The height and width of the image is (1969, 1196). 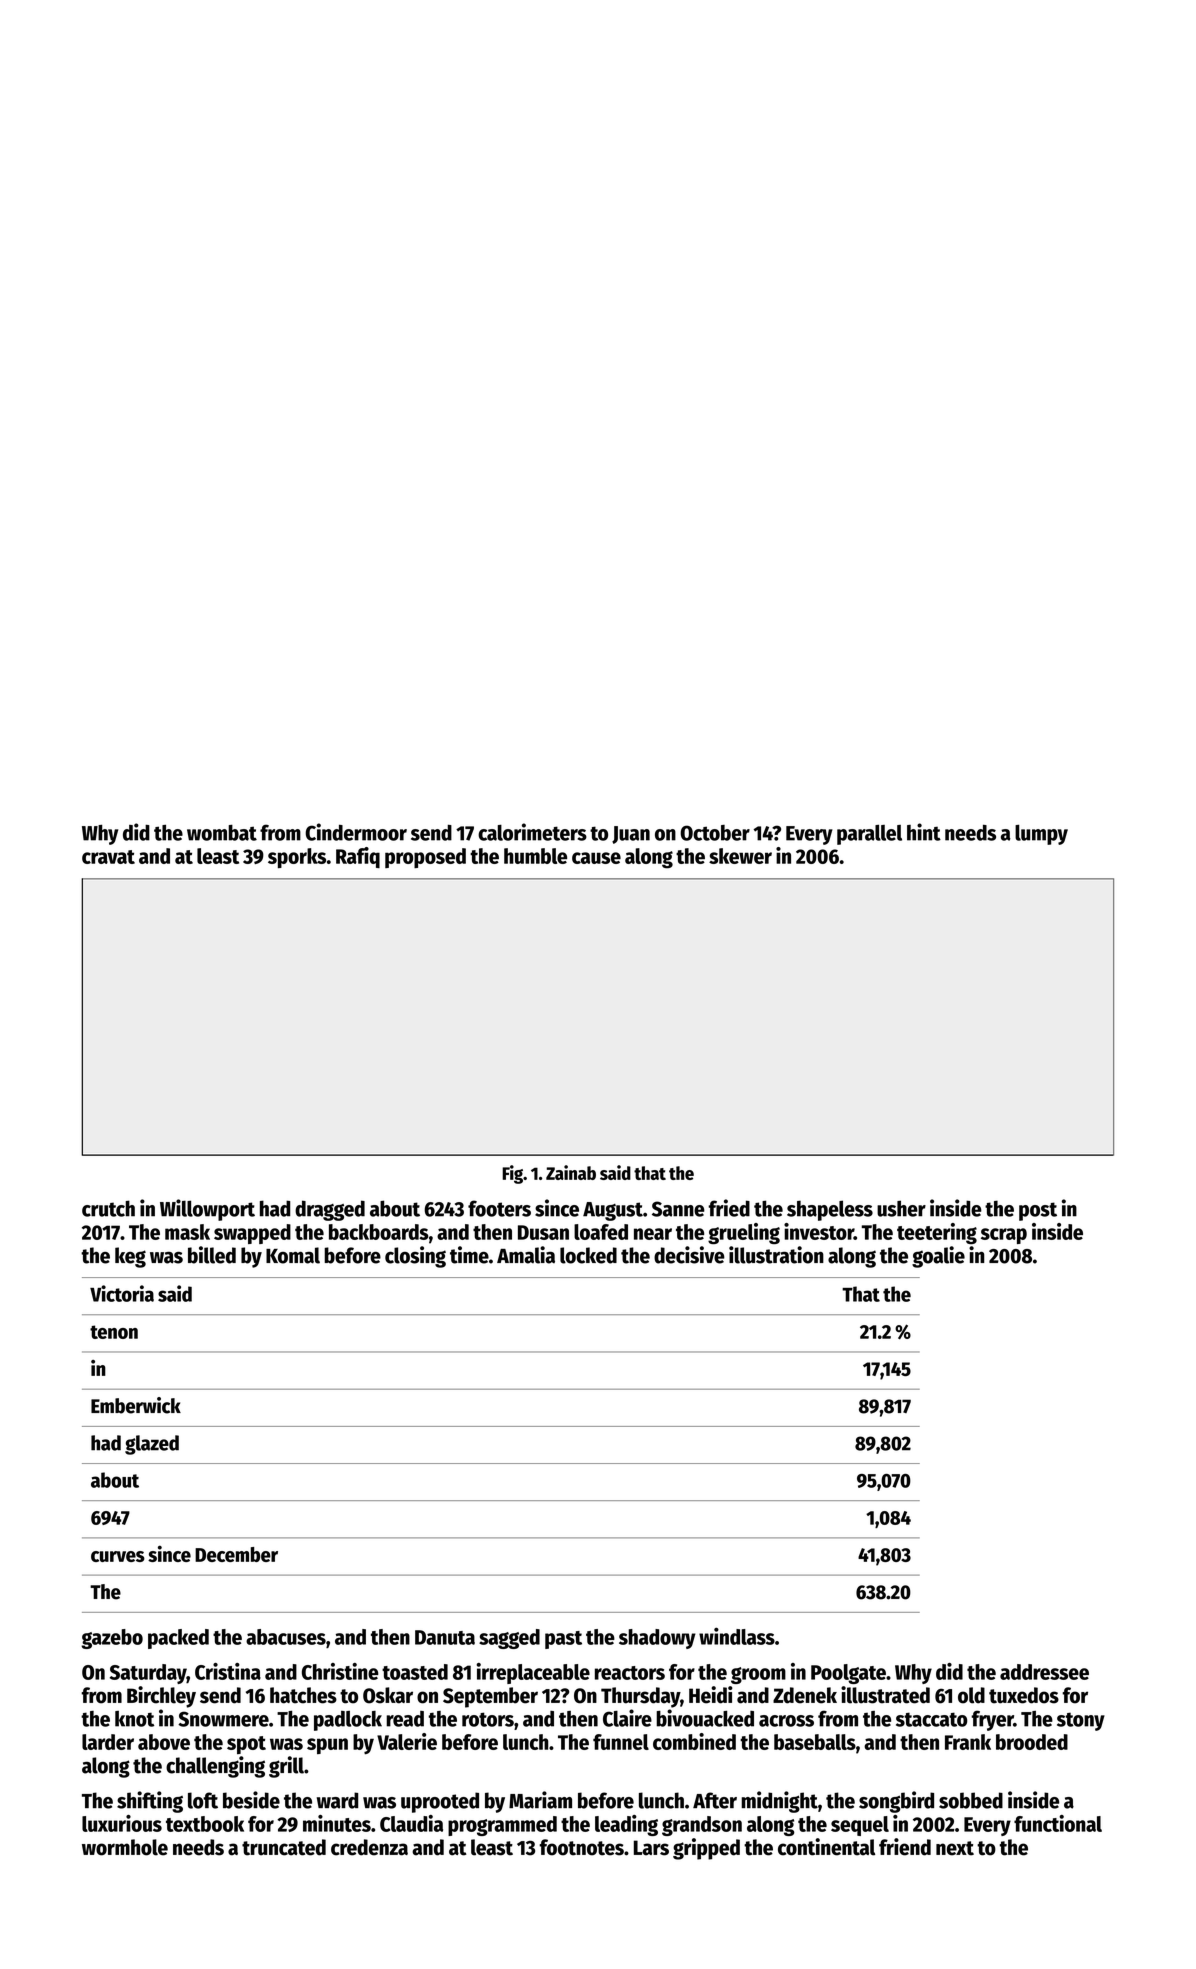 What do you see at coordinates (532, 832) in the image?
I see `calorimeters` at bounding box center [532, 832].
